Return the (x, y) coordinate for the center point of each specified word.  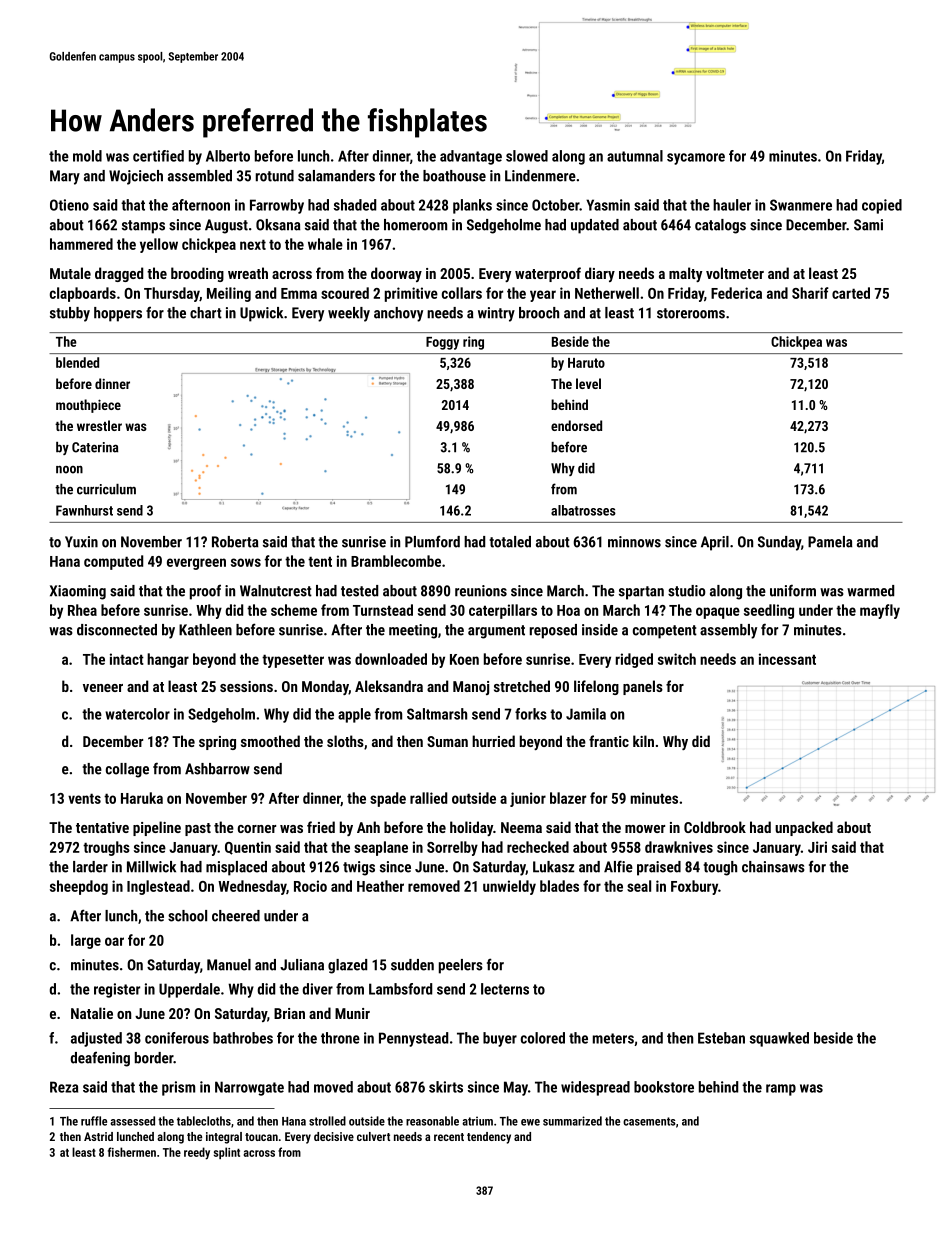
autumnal (635, 156)
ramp (781, 1090)
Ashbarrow (217, 769)
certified (158, 156)
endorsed (576, 425)
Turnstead (383, 610)
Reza (64, 1087)
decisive (334, 1136)
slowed (527, 156)
